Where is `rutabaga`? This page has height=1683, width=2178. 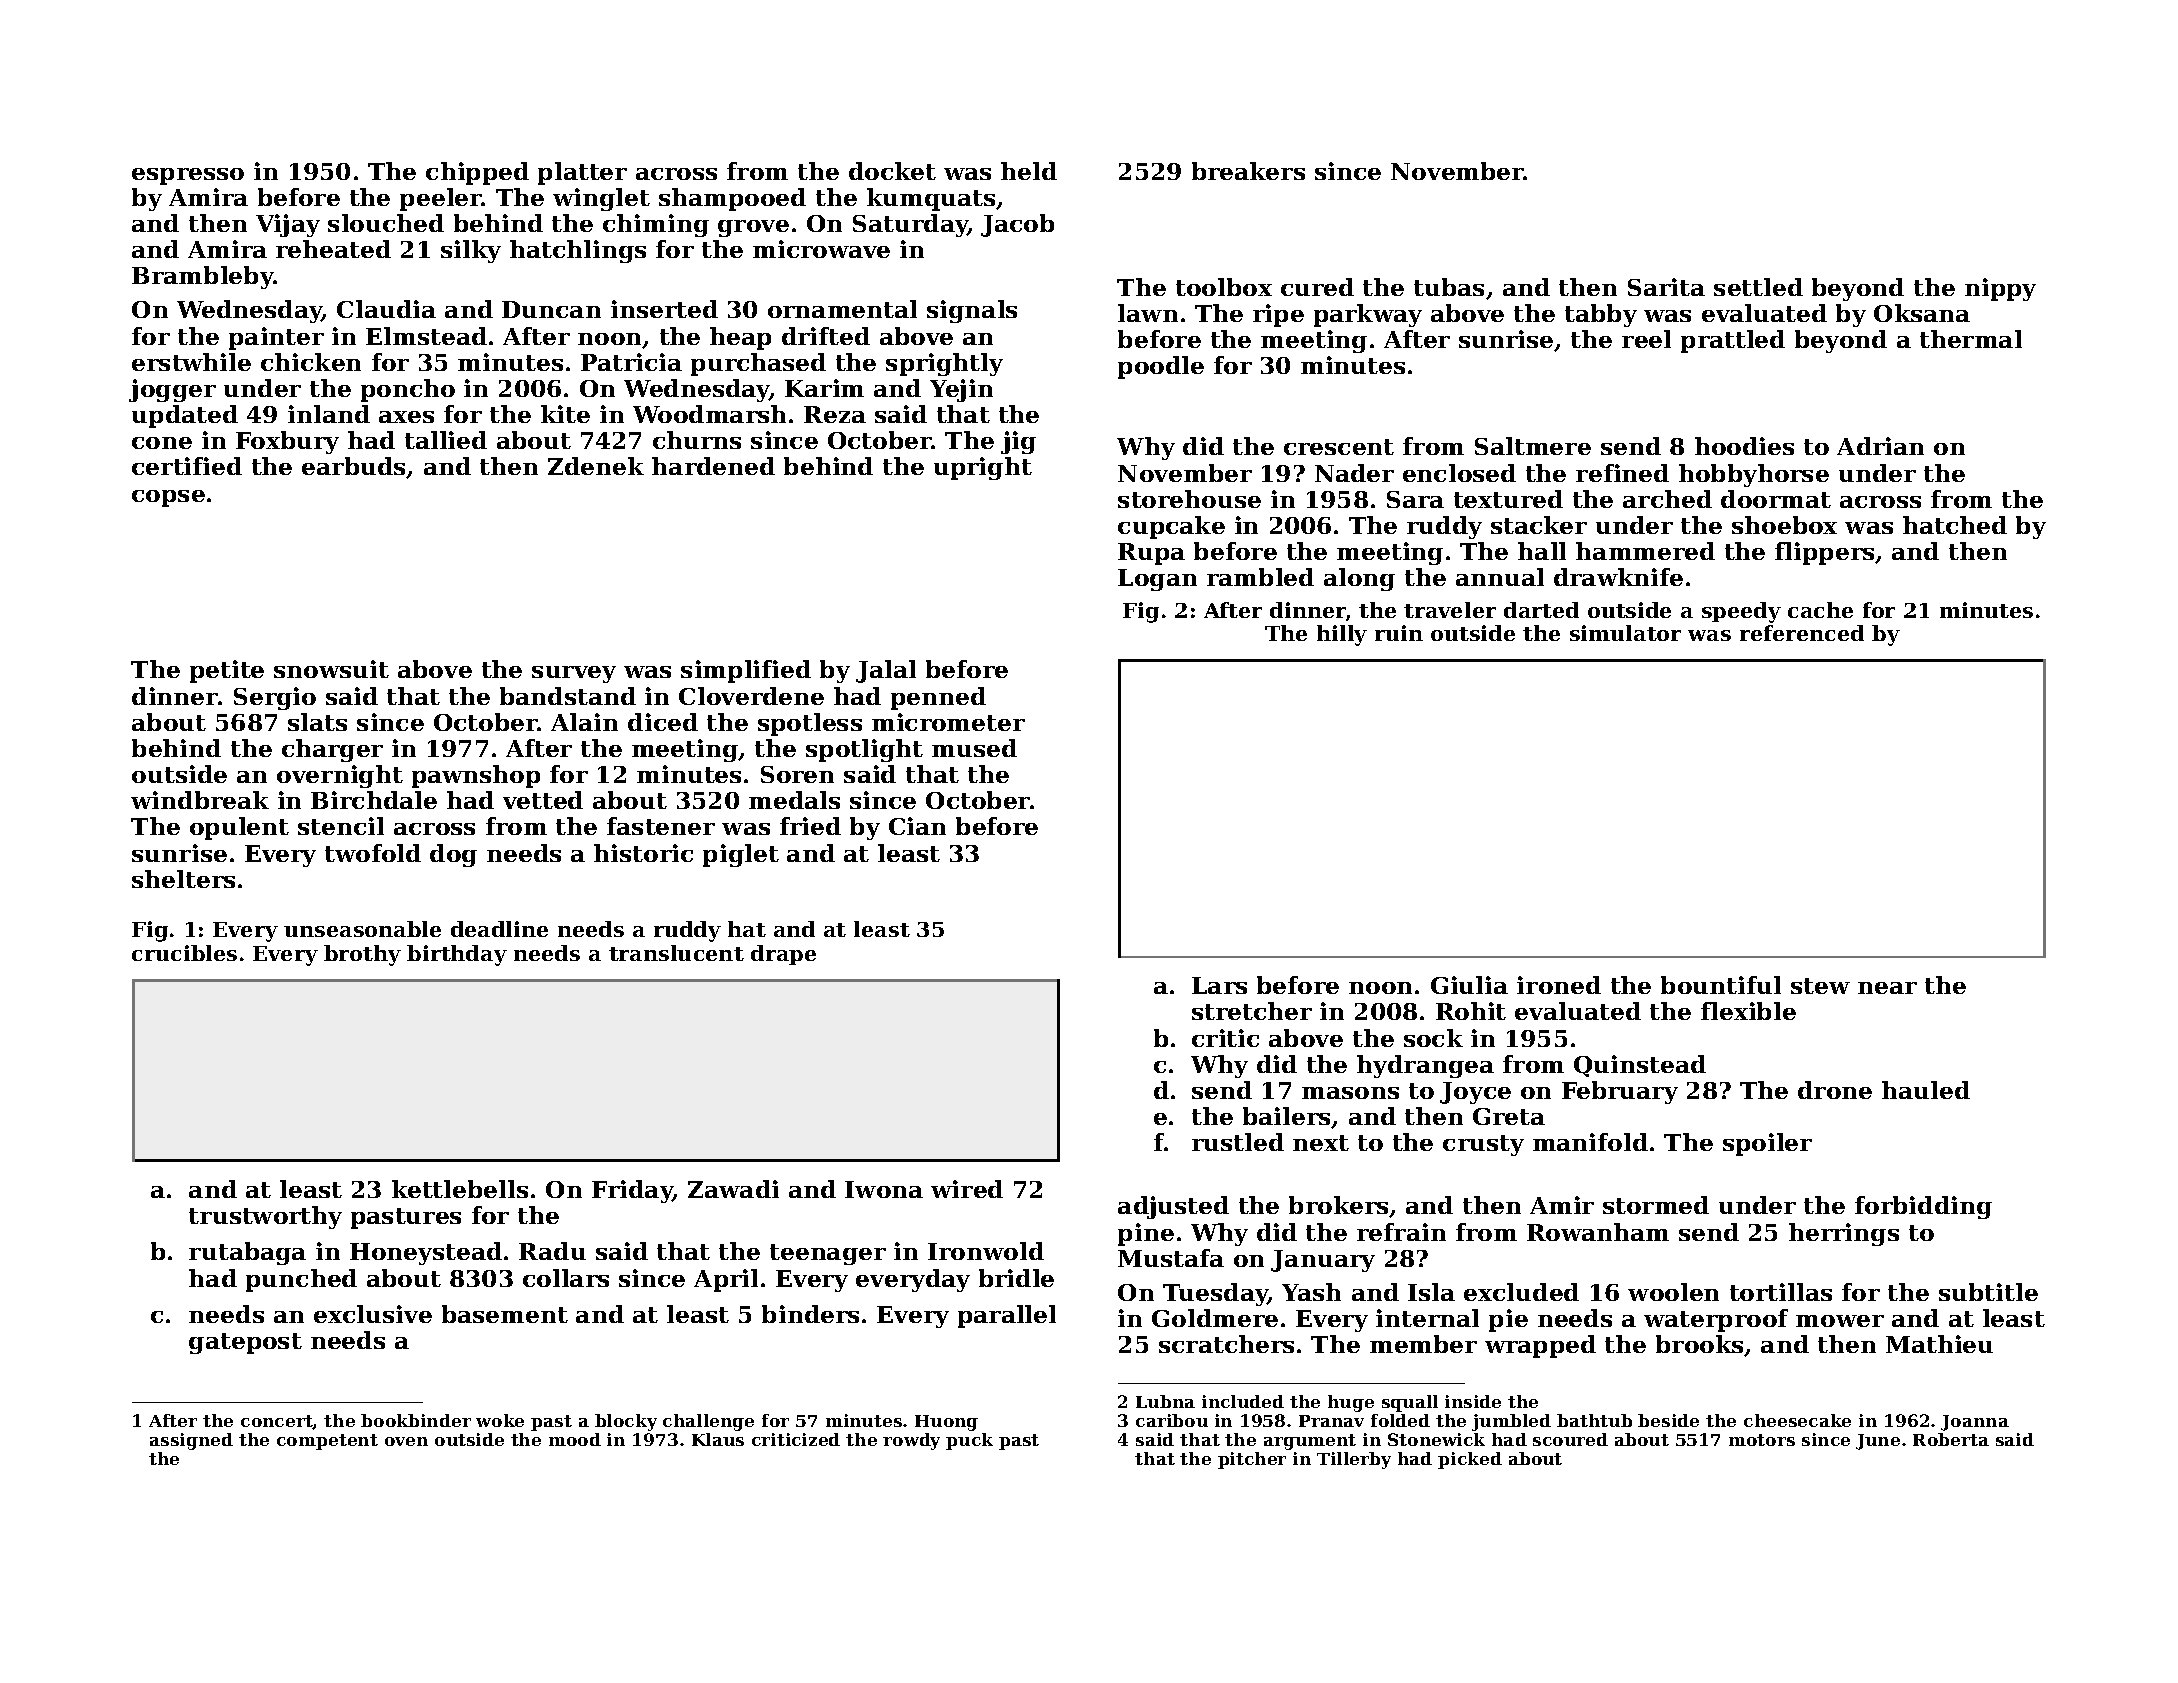 rutabaga is located at coordinates (247, 1253).
